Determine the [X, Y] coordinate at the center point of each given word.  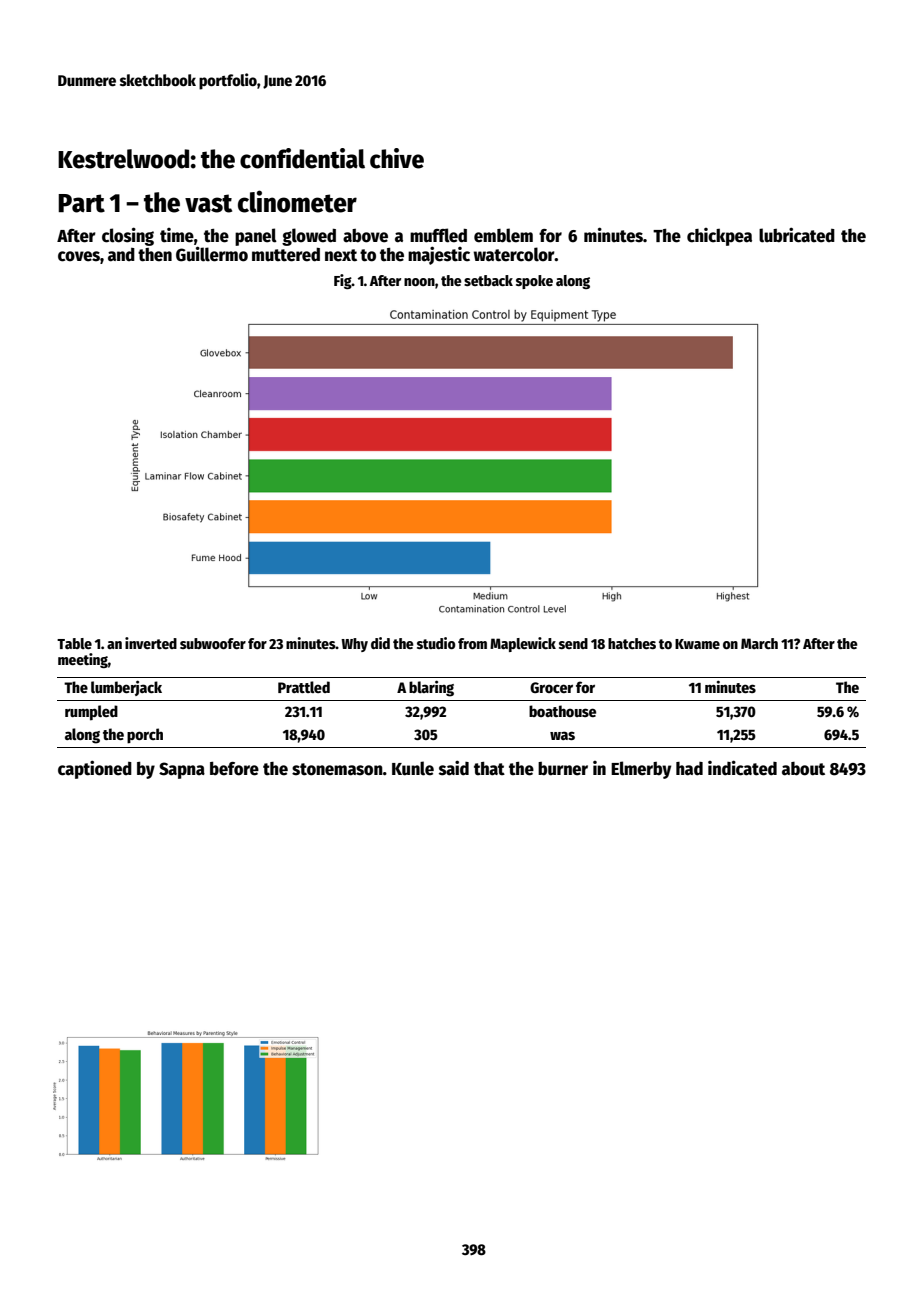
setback [488, 280]
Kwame [697, 644]
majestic [439, 255]
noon [419, 282]
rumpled [91, 713]
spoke [534, 282]
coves [79, 256]
